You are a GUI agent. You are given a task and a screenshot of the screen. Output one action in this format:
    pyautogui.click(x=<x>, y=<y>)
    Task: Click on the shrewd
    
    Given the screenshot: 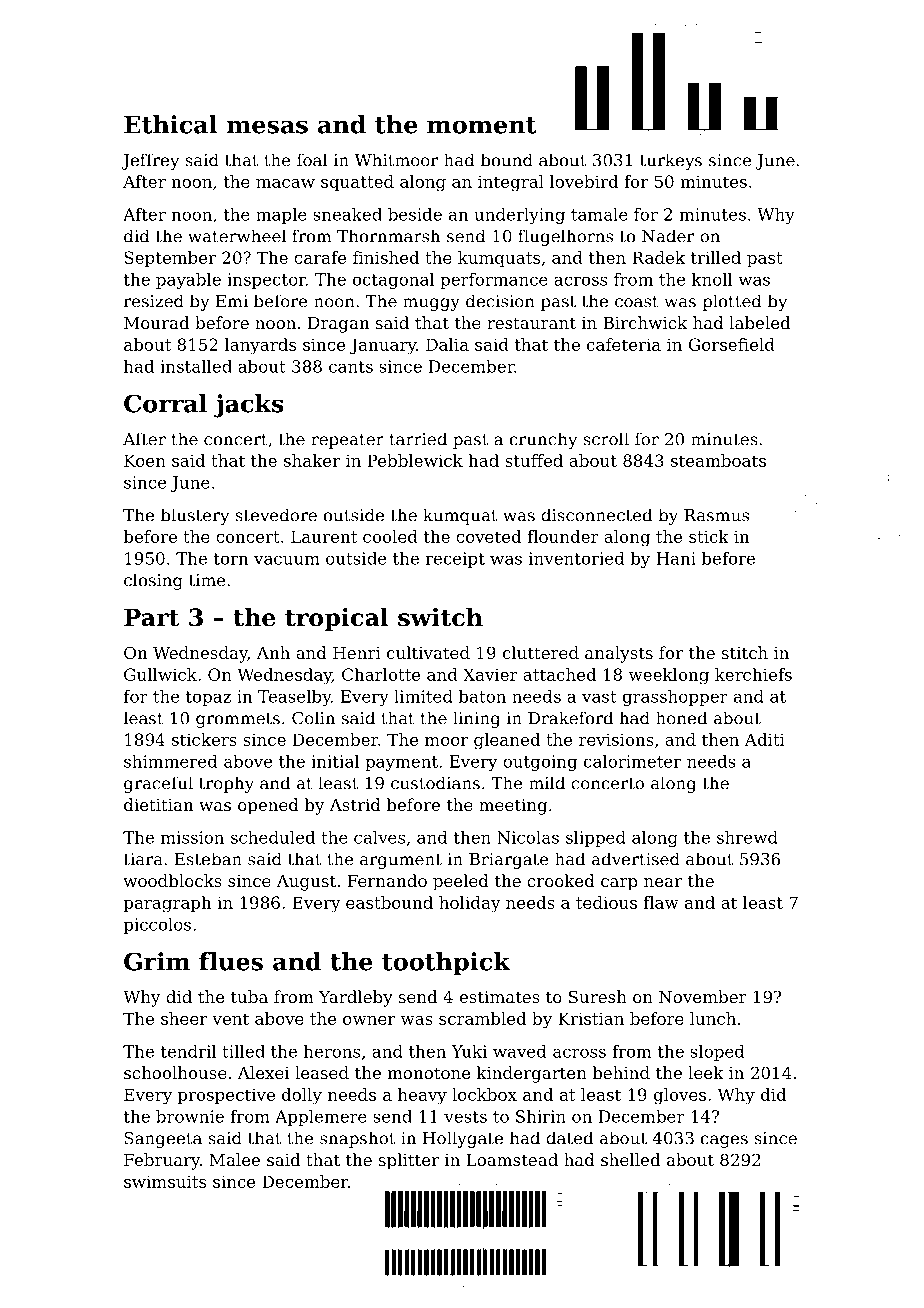 What is the action you would take?
    pyautogui.click(x=747, y=837)
